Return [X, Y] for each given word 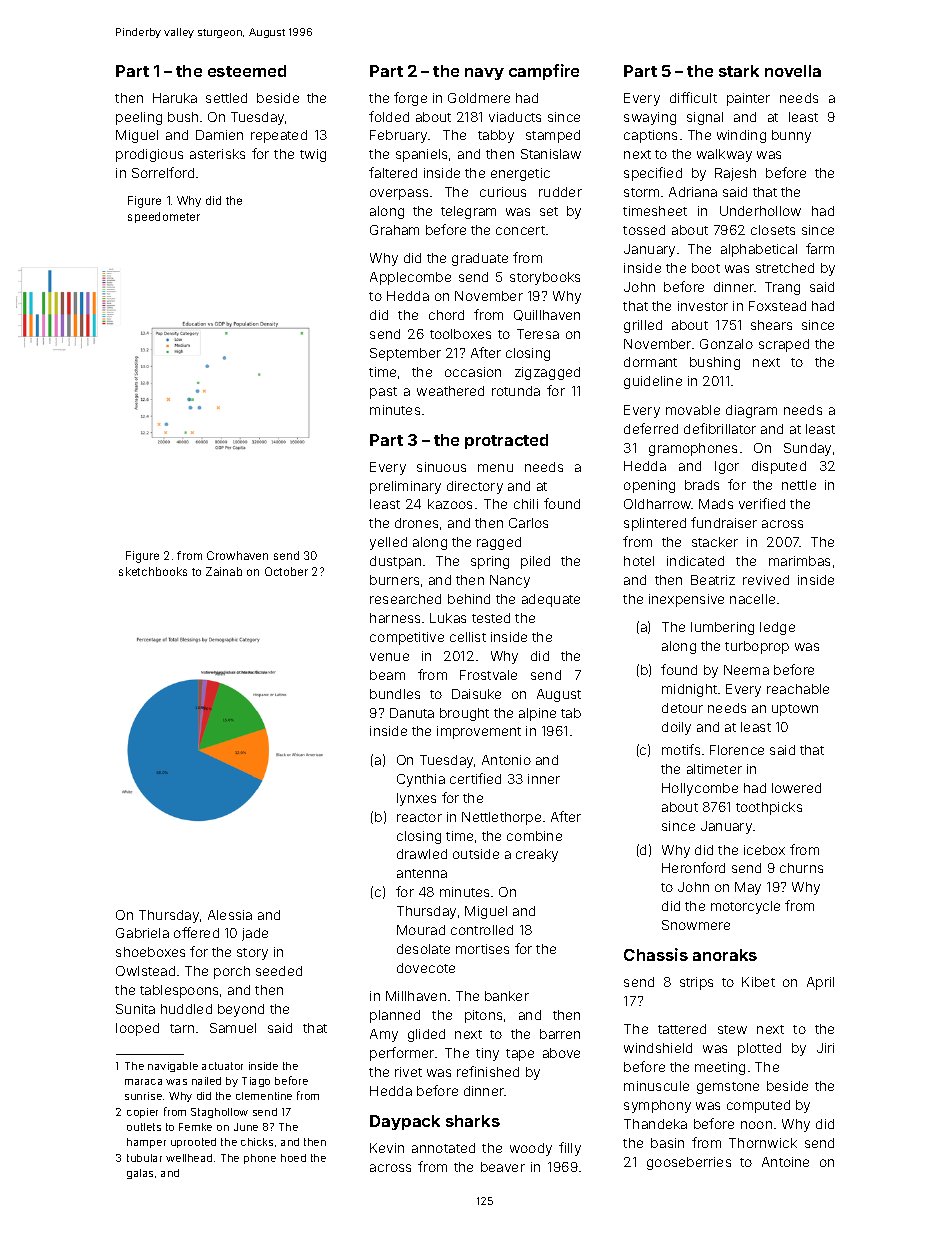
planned [395, 1016]
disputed [779, 467]
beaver [503, 1167]
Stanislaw [551, 154]
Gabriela [142, 933]
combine [534, 836]
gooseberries [689, 1163]
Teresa [538, 334]
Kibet [758, 982]
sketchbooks [153, 571]
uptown [795, 710]
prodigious [149, 155]
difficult [693, 97]
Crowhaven [237, 555]
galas [140, 1174]
